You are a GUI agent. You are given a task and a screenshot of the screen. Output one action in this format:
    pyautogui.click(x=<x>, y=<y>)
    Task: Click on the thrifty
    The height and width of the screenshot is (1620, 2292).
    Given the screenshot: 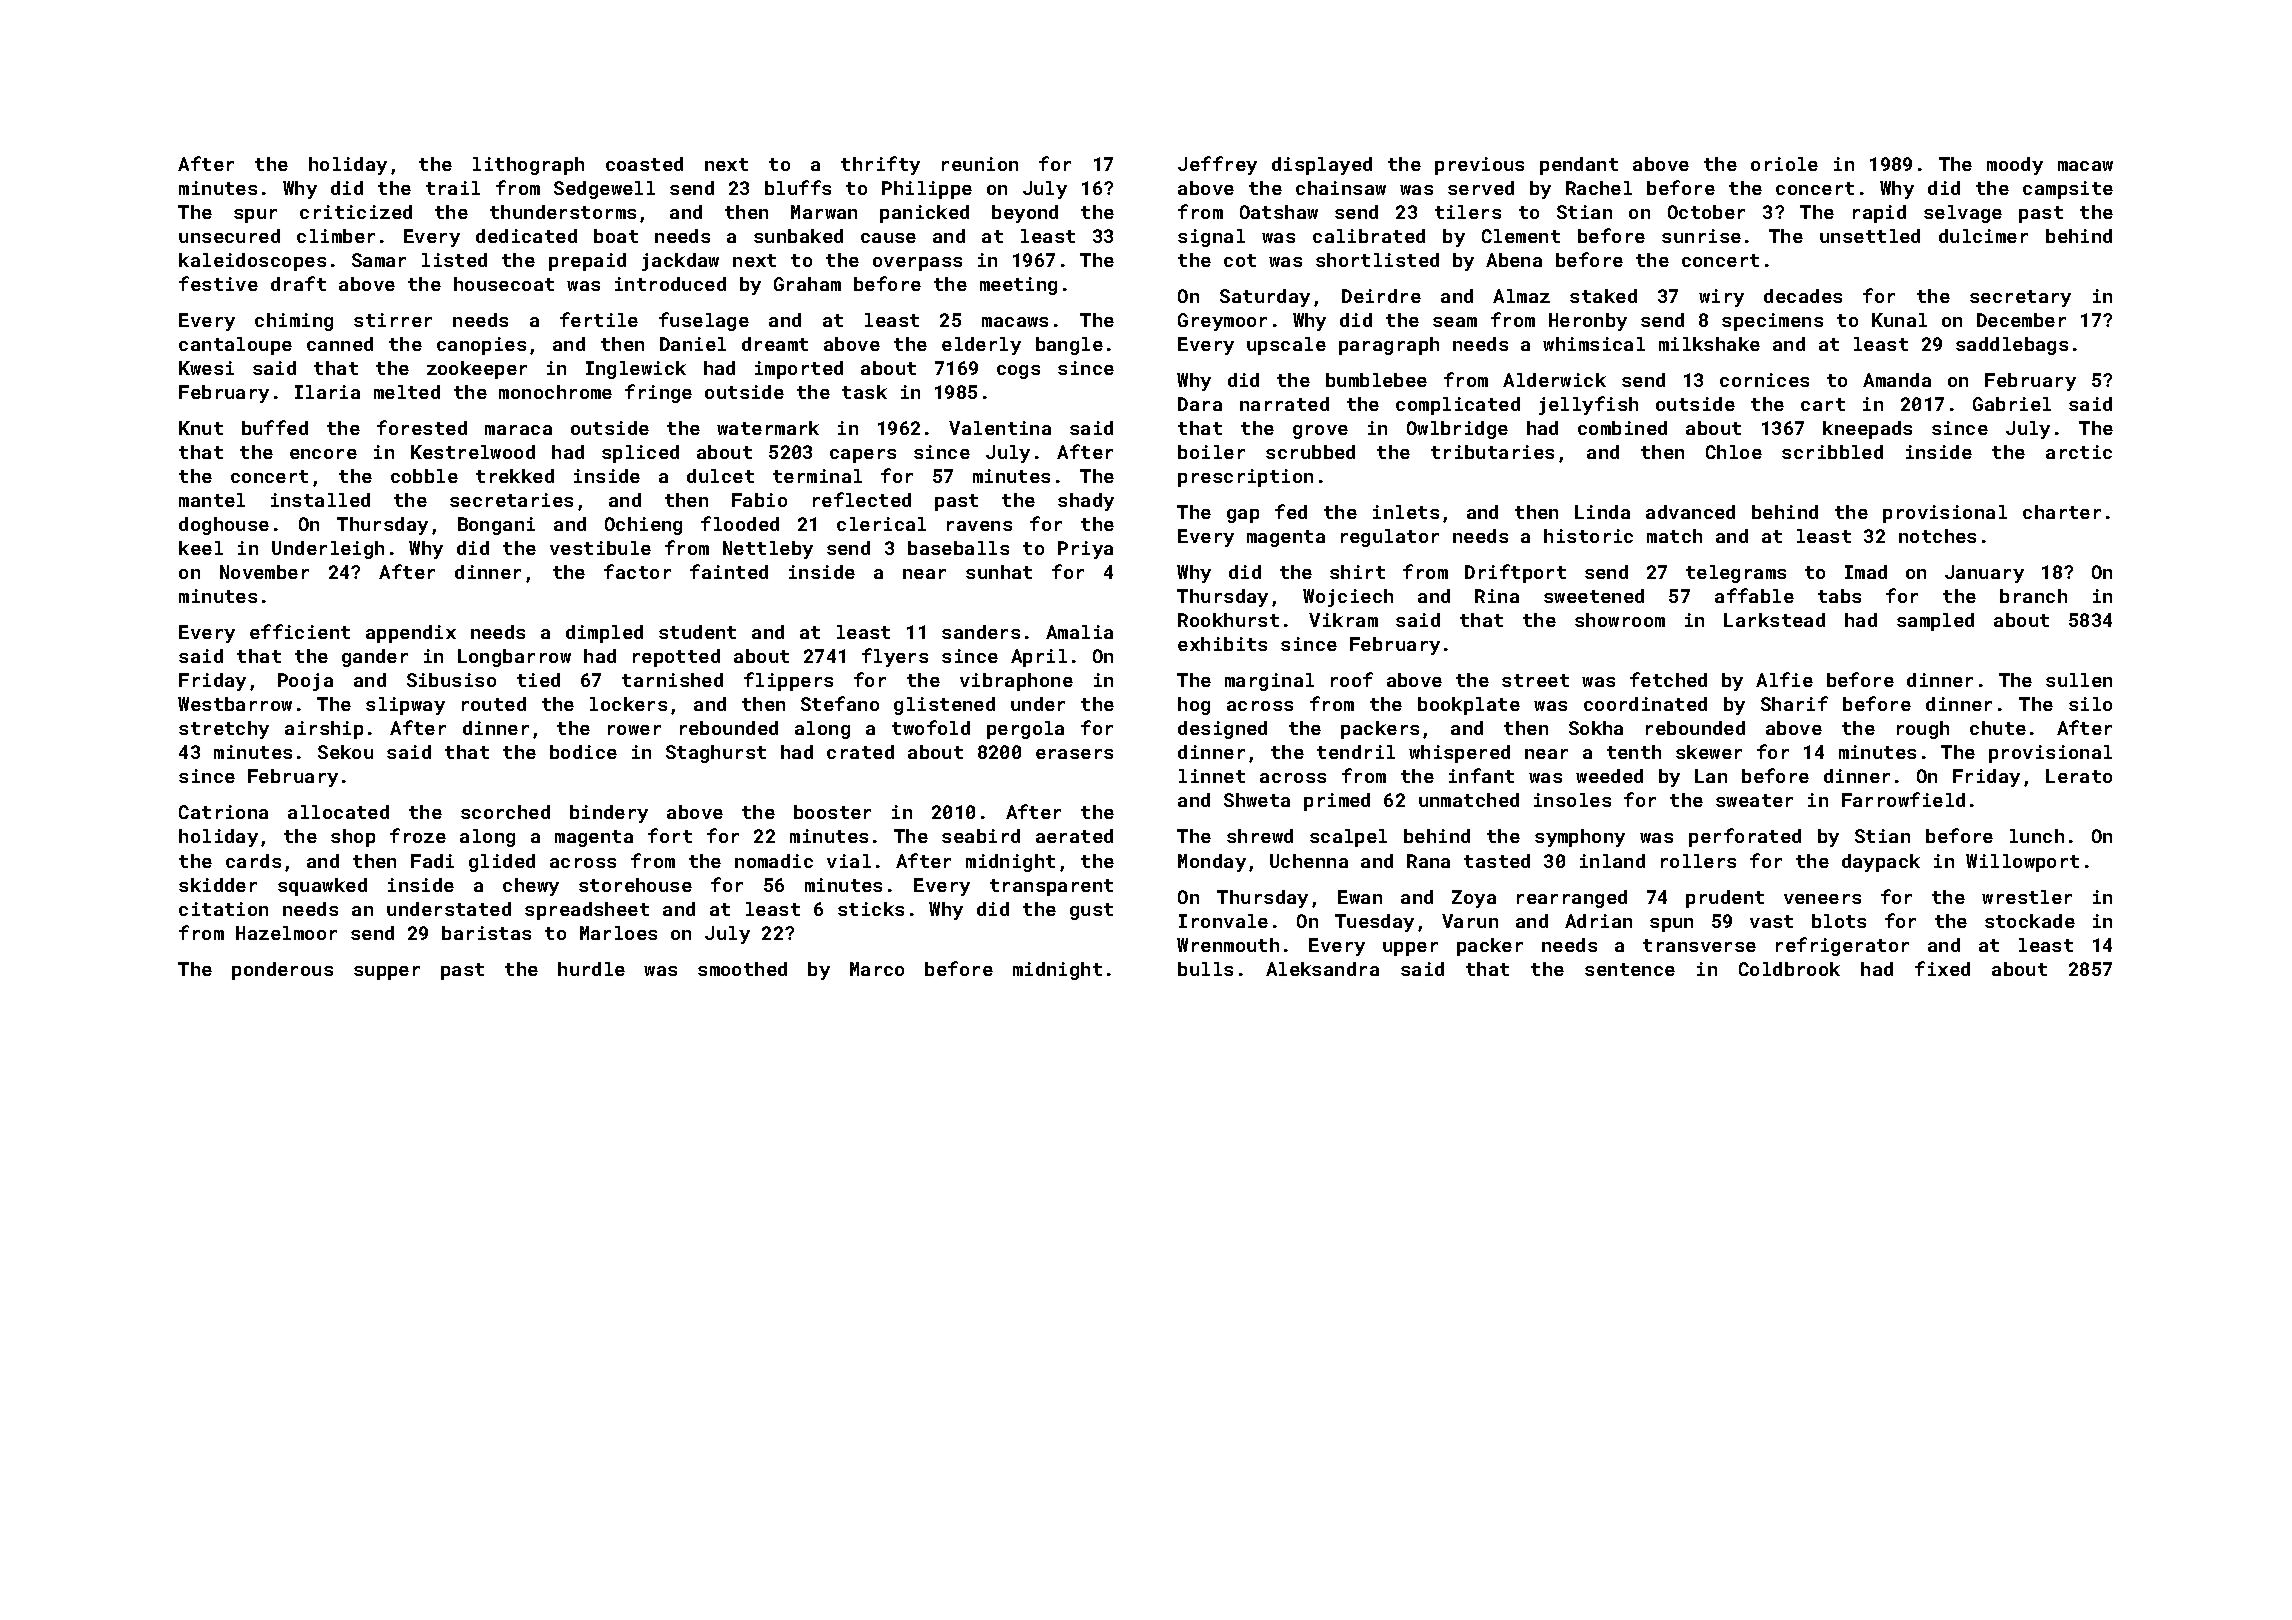 What is the action you would take?
    pyautogui.click(x=880, y=165)
